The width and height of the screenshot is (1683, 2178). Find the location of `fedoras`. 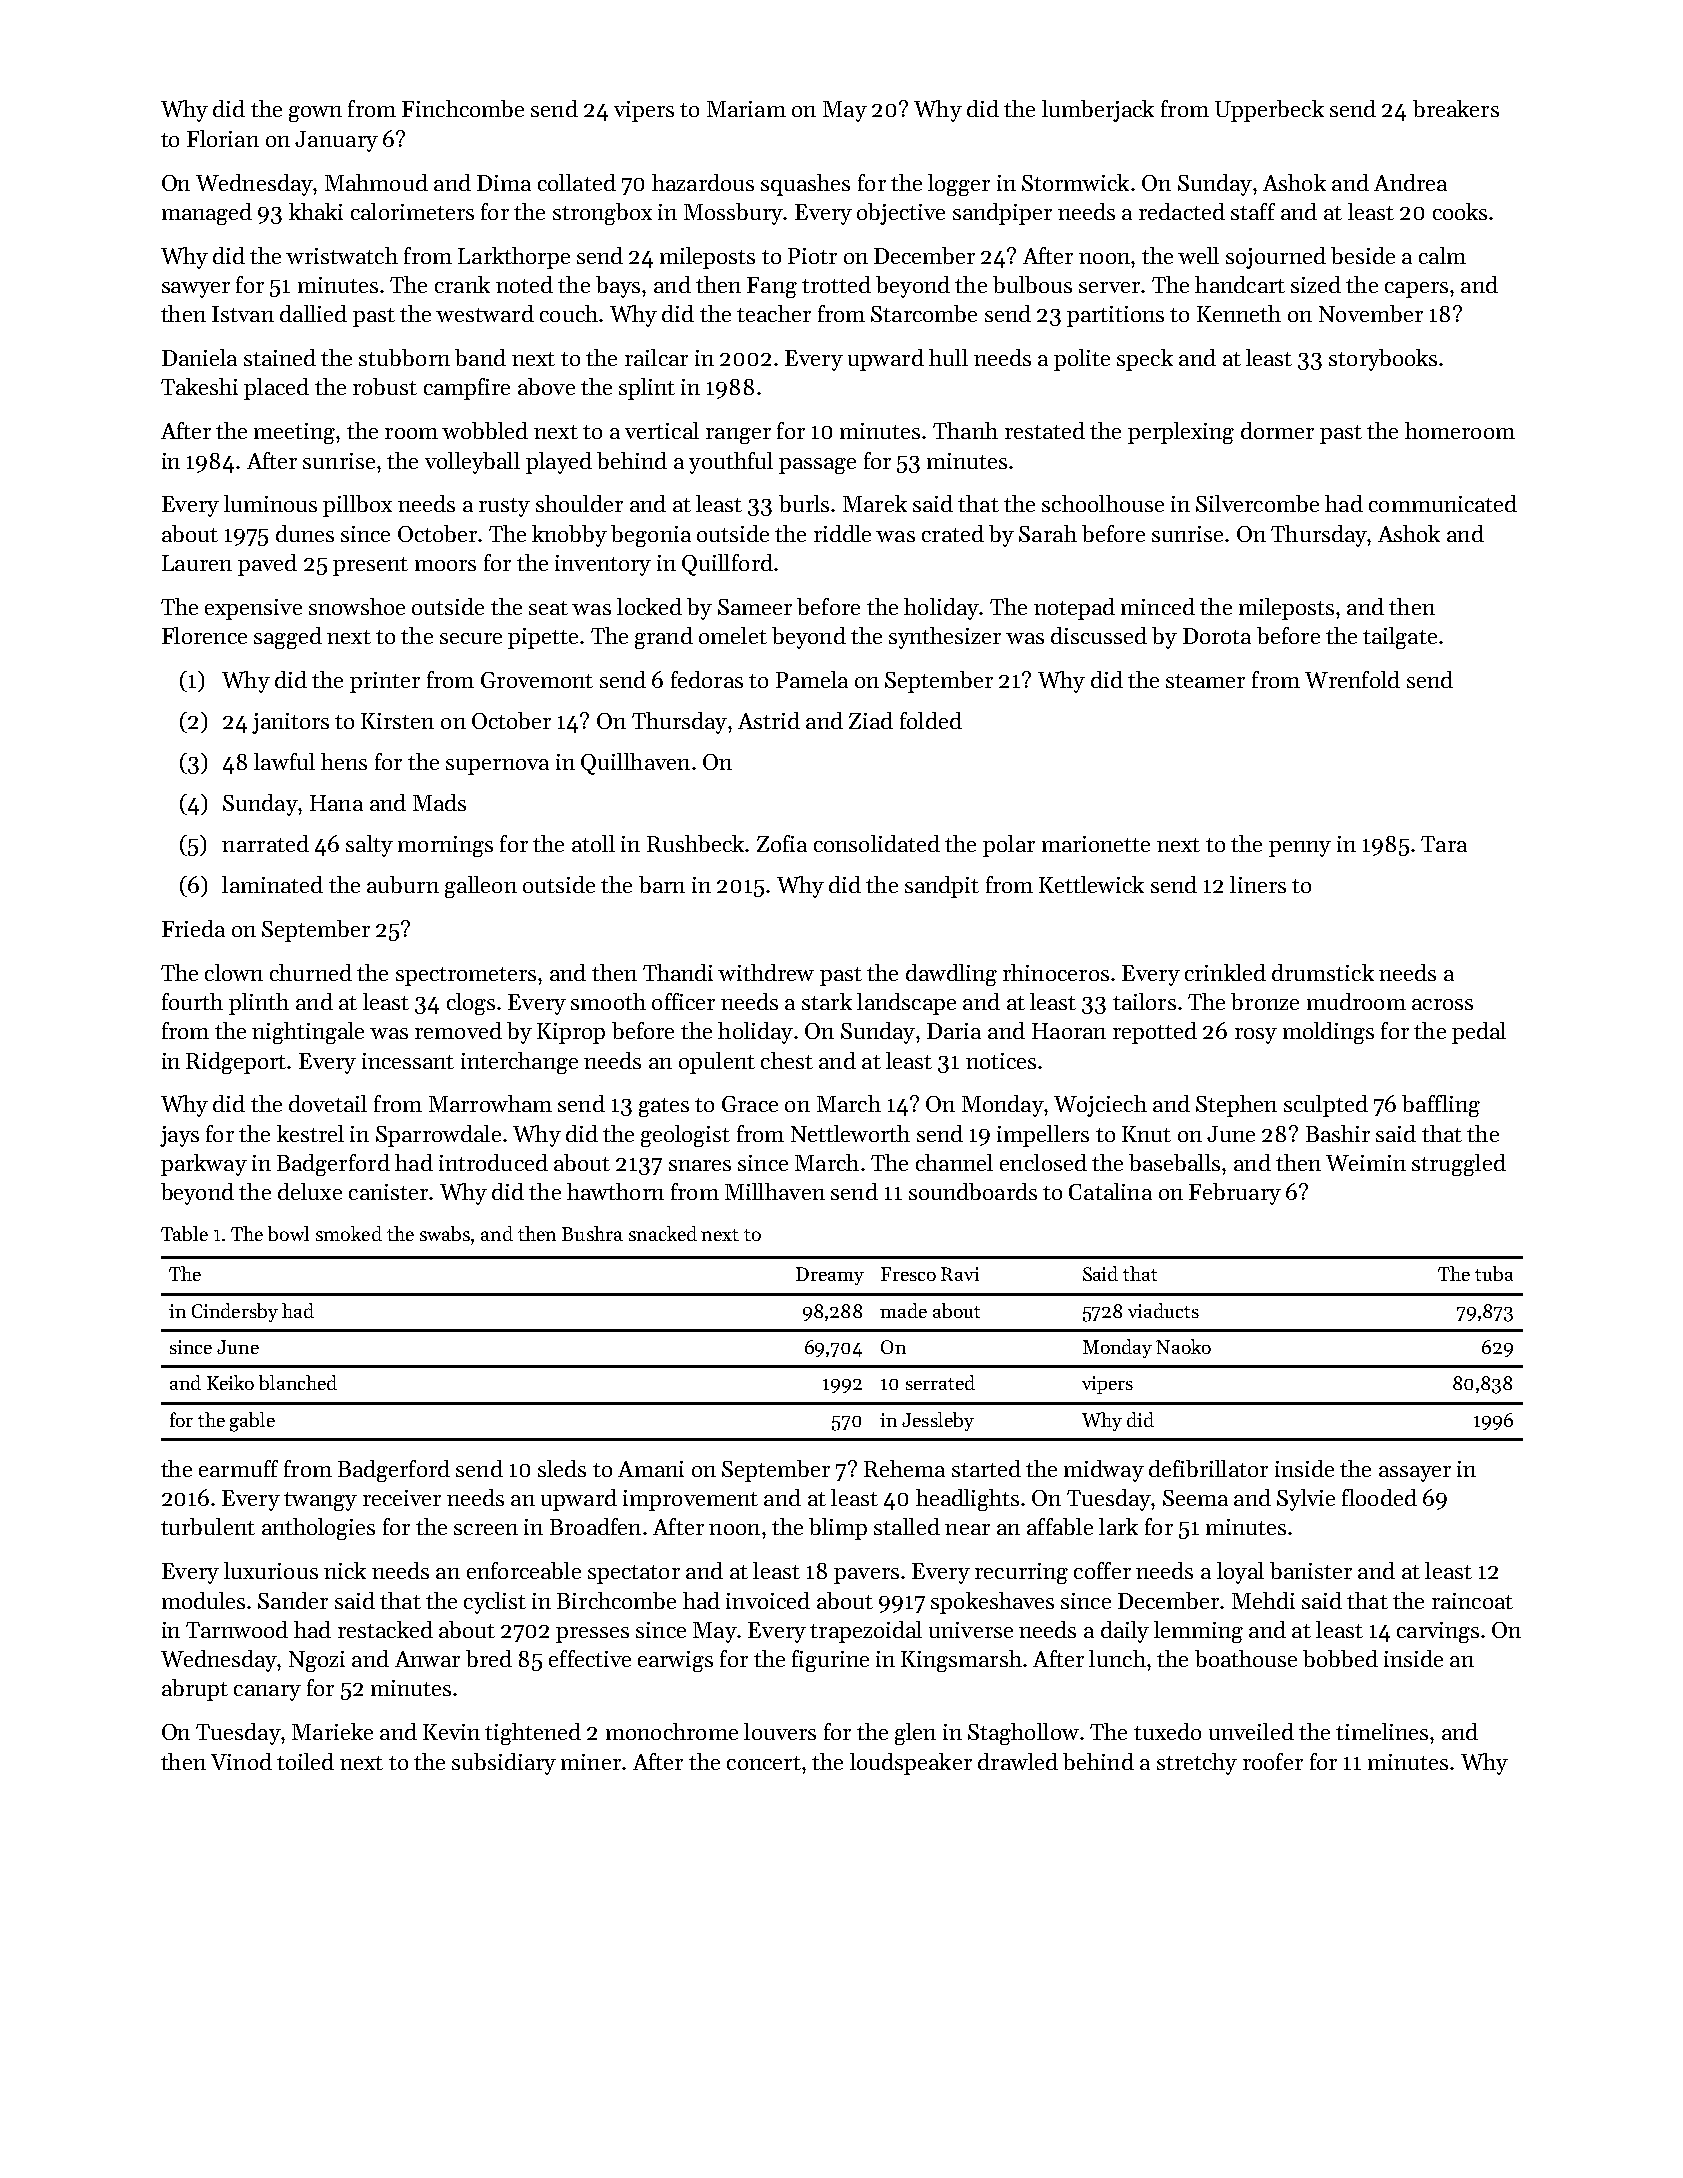

fedoras is located at coordinates (707, 679).
